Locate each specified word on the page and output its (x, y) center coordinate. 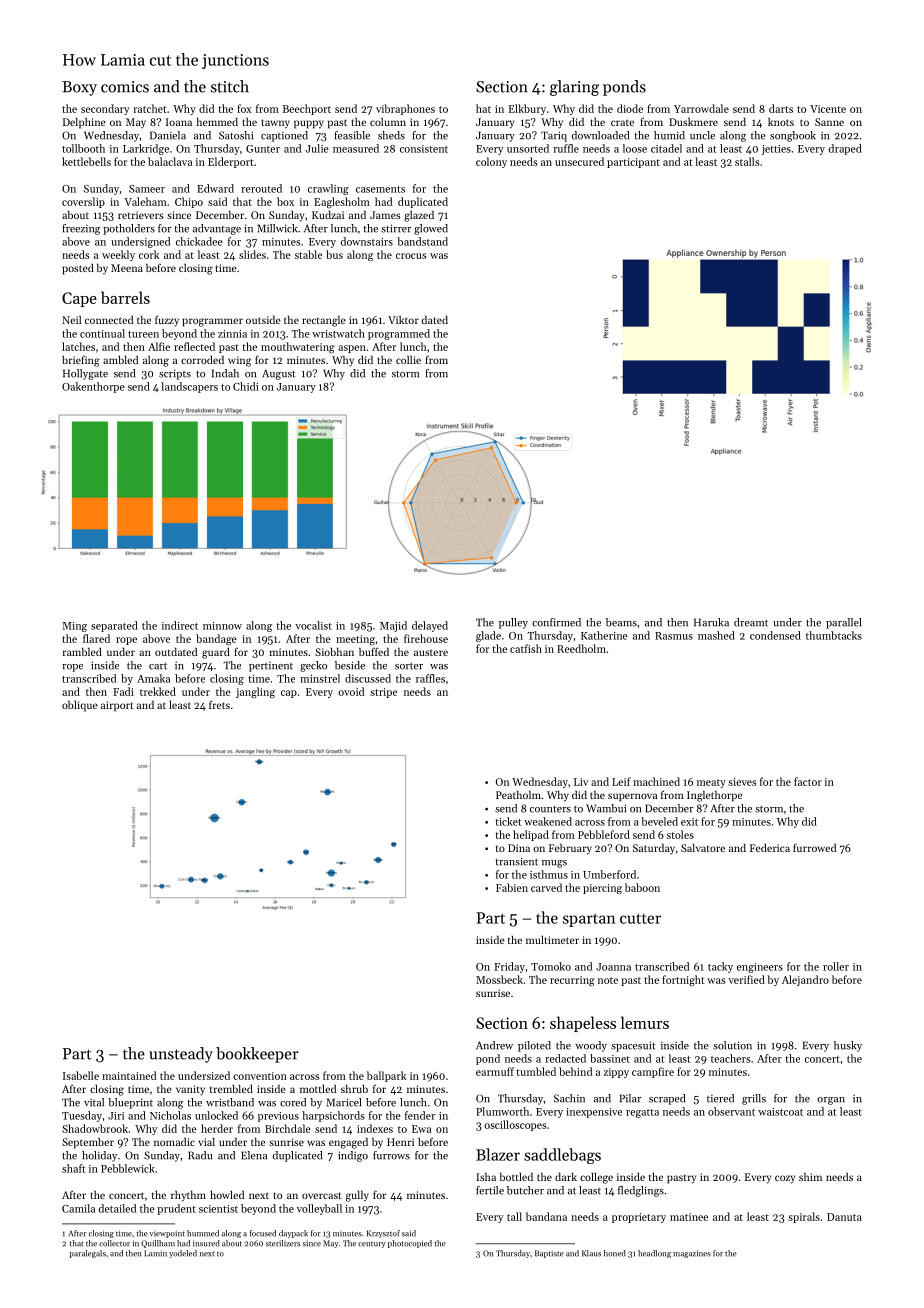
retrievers (140, 215)
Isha (486, 1177)
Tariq (554, 136)
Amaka (153, 678)
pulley (513, 623)
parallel (843, 623)
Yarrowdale (701, 108)
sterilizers (283, 1243)
